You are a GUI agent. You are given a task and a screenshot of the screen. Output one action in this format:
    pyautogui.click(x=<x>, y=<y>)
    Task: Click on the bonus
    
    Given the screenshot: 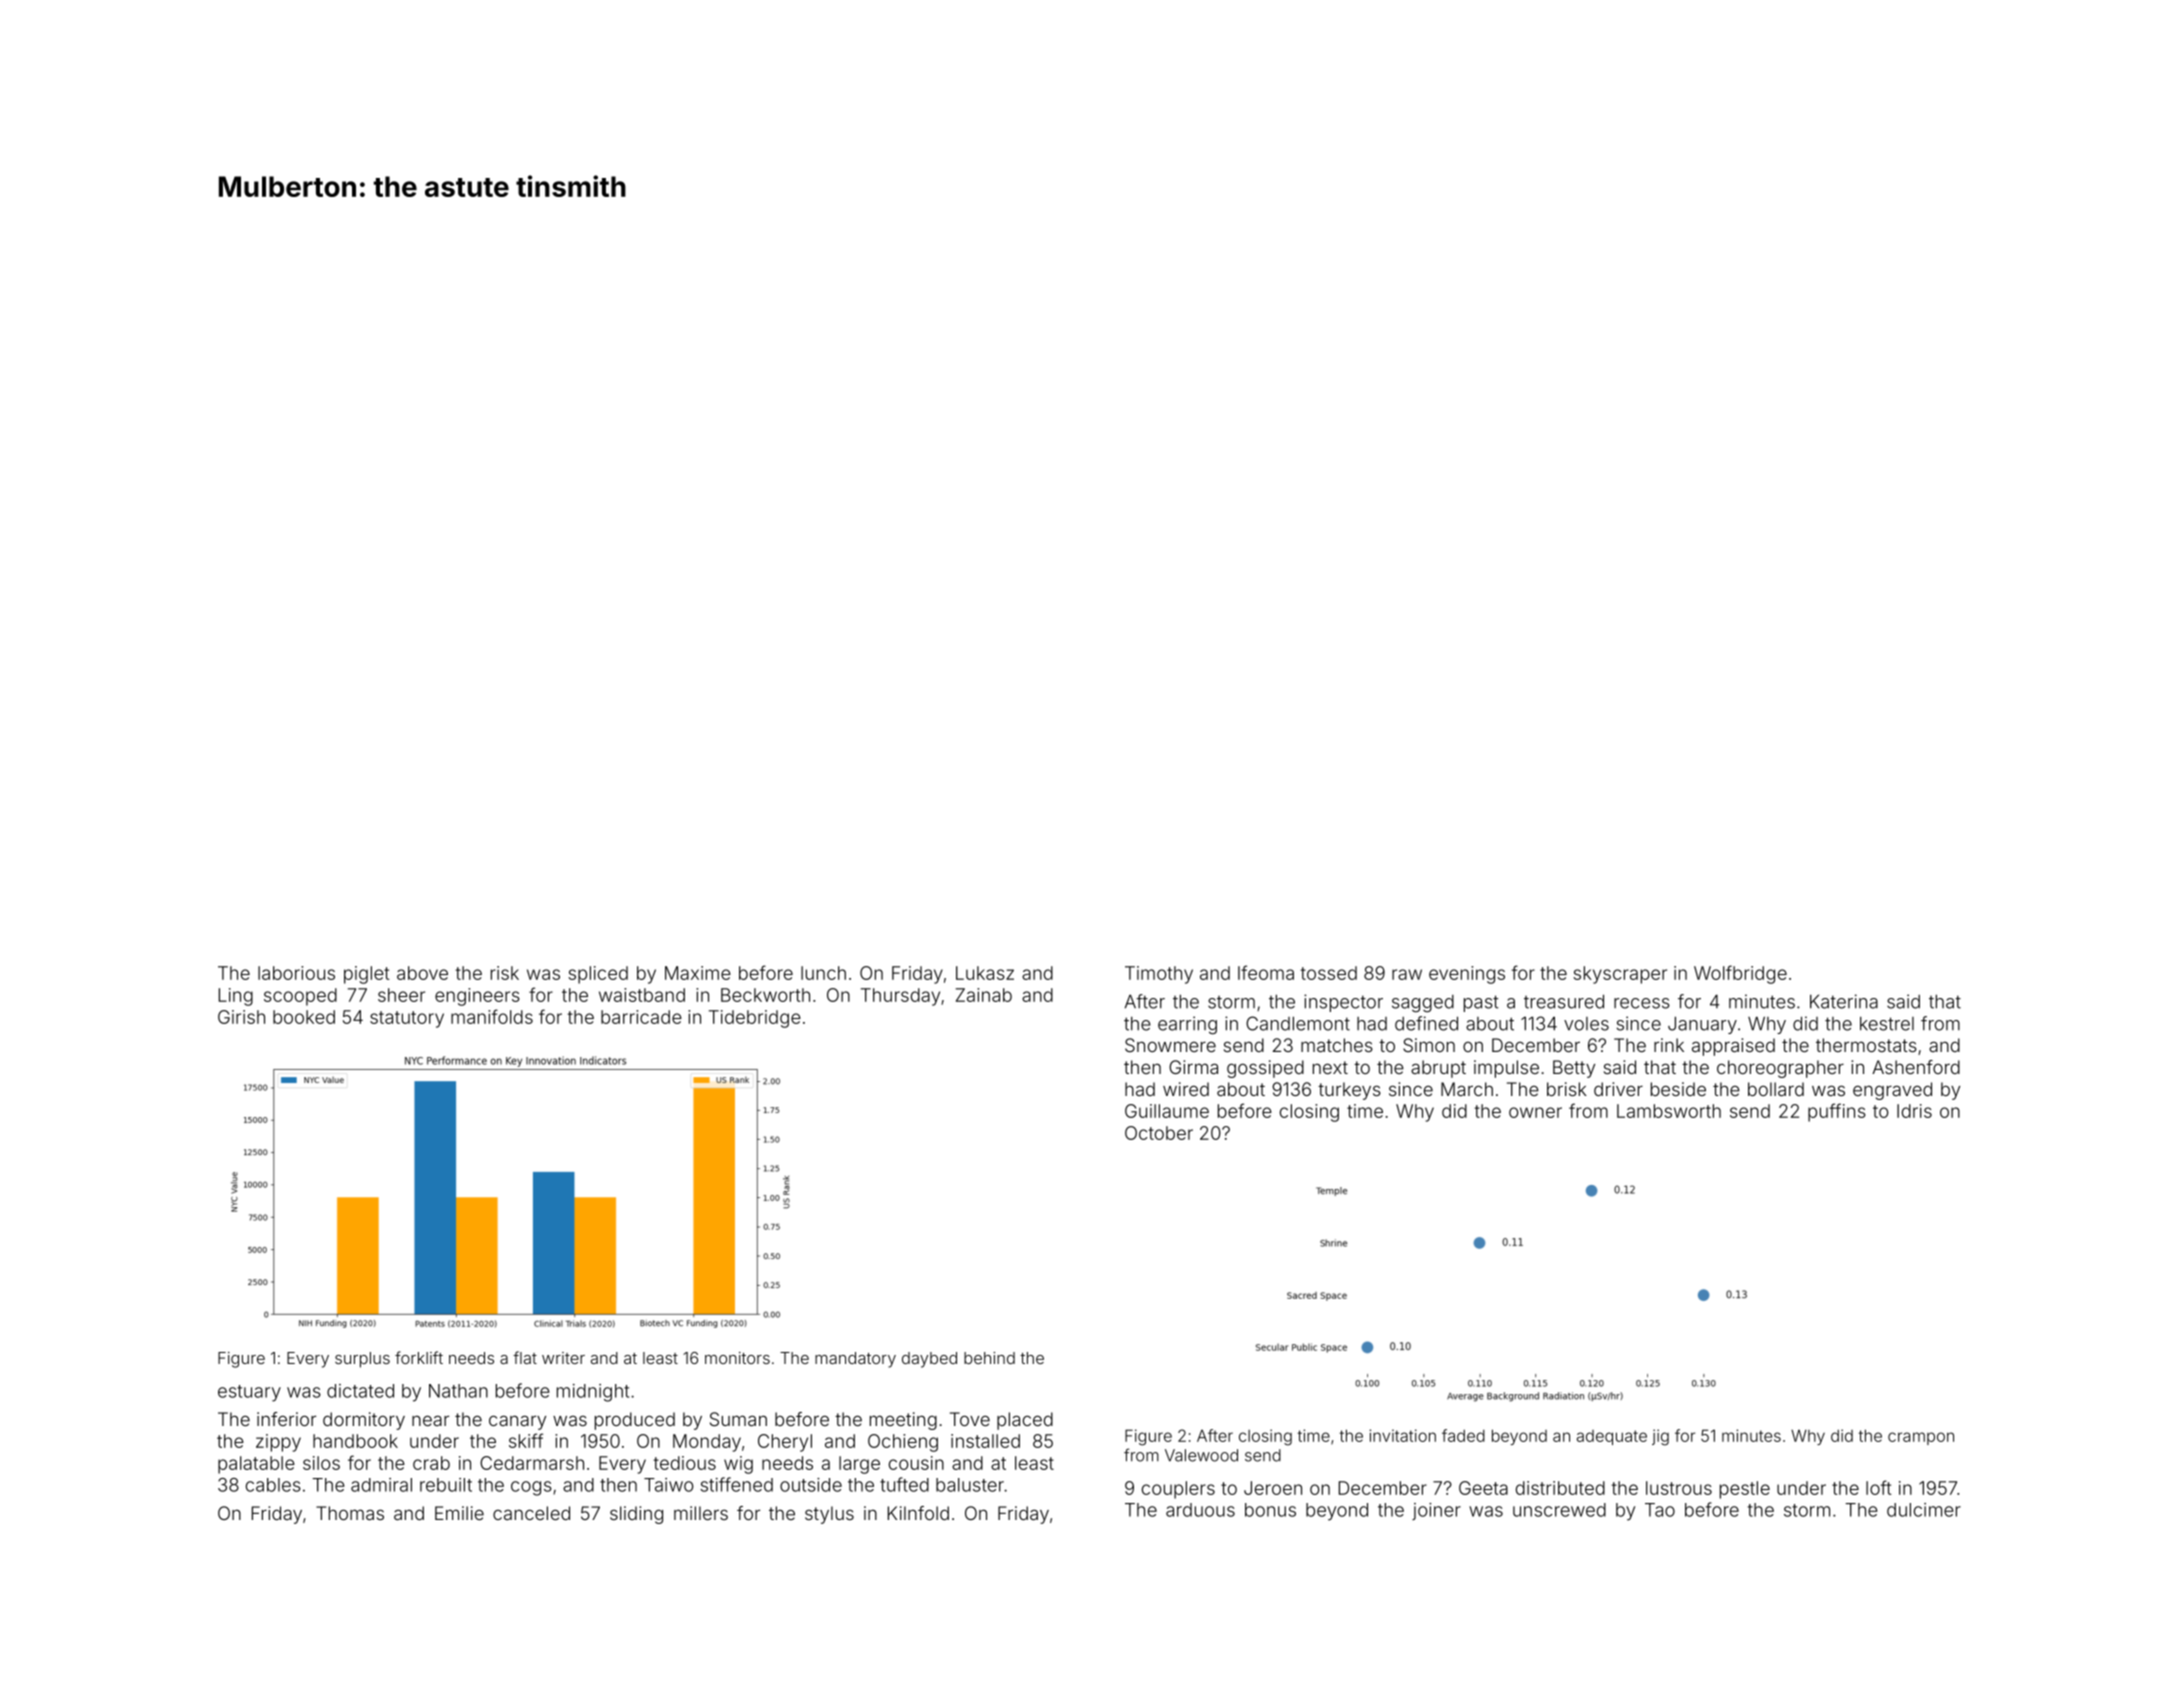 What is the action you would take?
    pyautogui.click(x=1270, y=1510)
